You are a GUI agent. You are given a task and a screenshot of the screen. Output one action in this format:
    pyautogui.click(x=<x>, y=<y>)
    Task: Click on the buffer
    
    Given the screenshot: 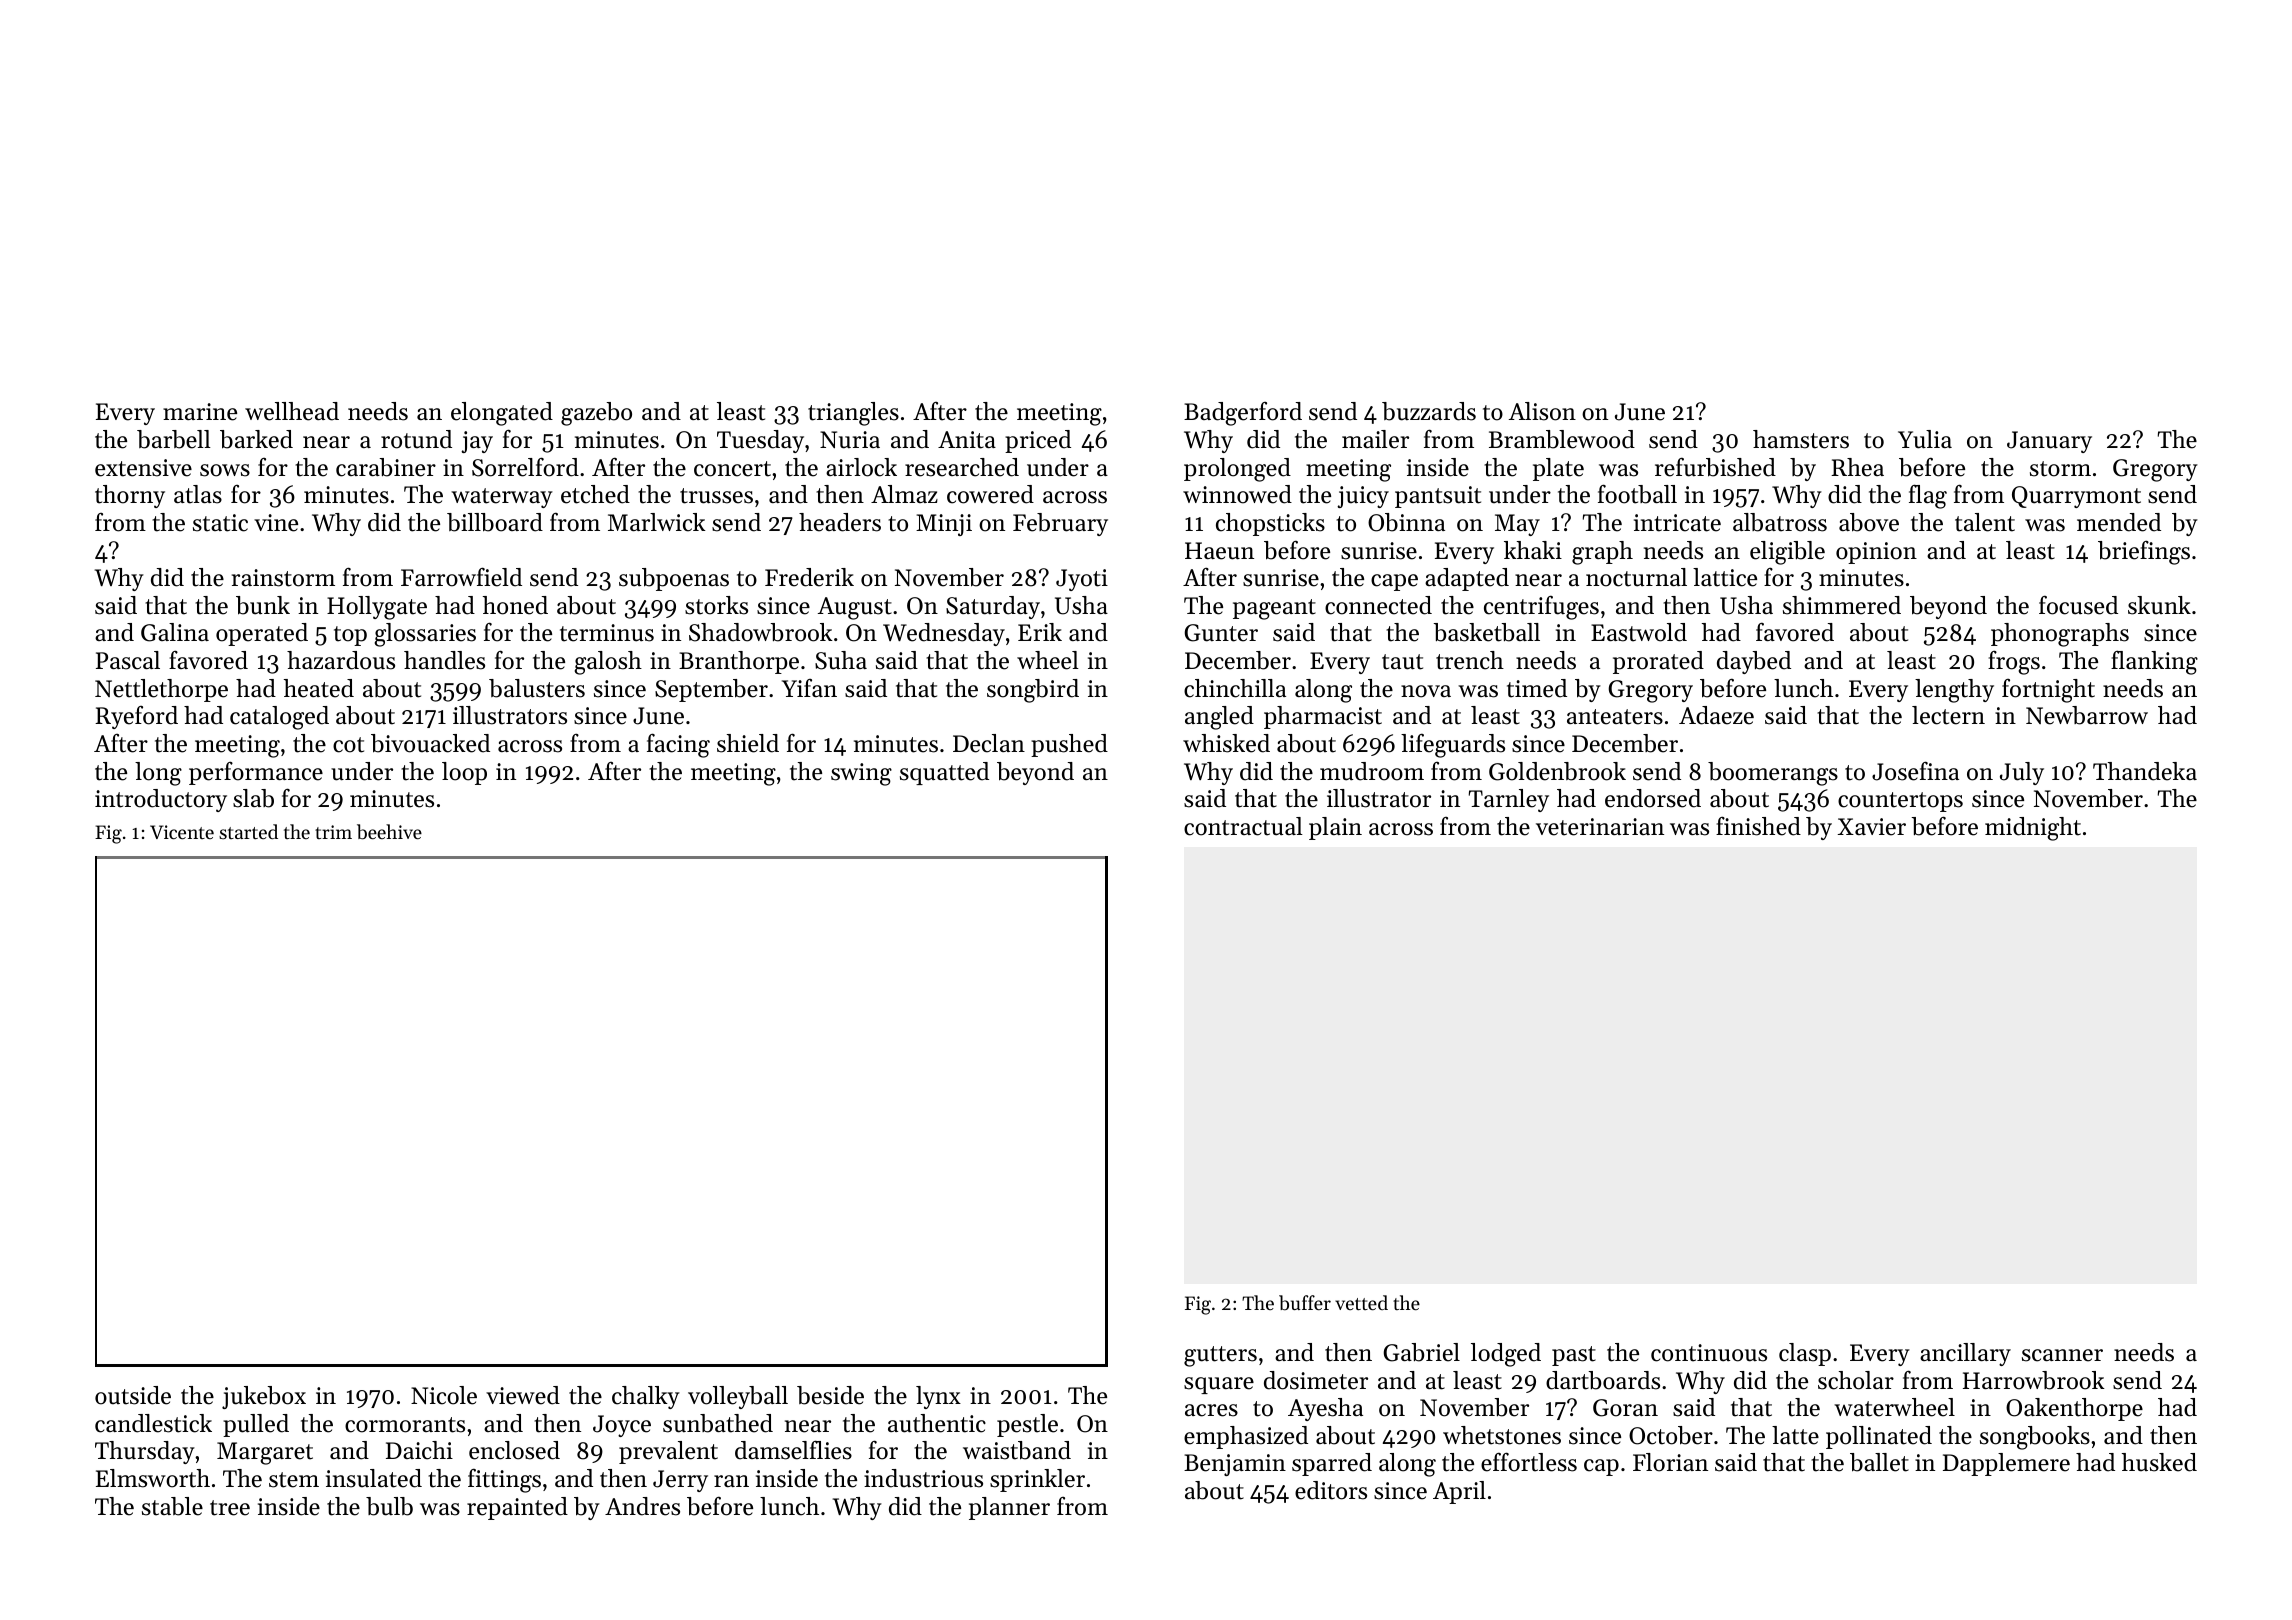 What is the action you would take?
    pyautogui.click(x=1305, y=1303)
